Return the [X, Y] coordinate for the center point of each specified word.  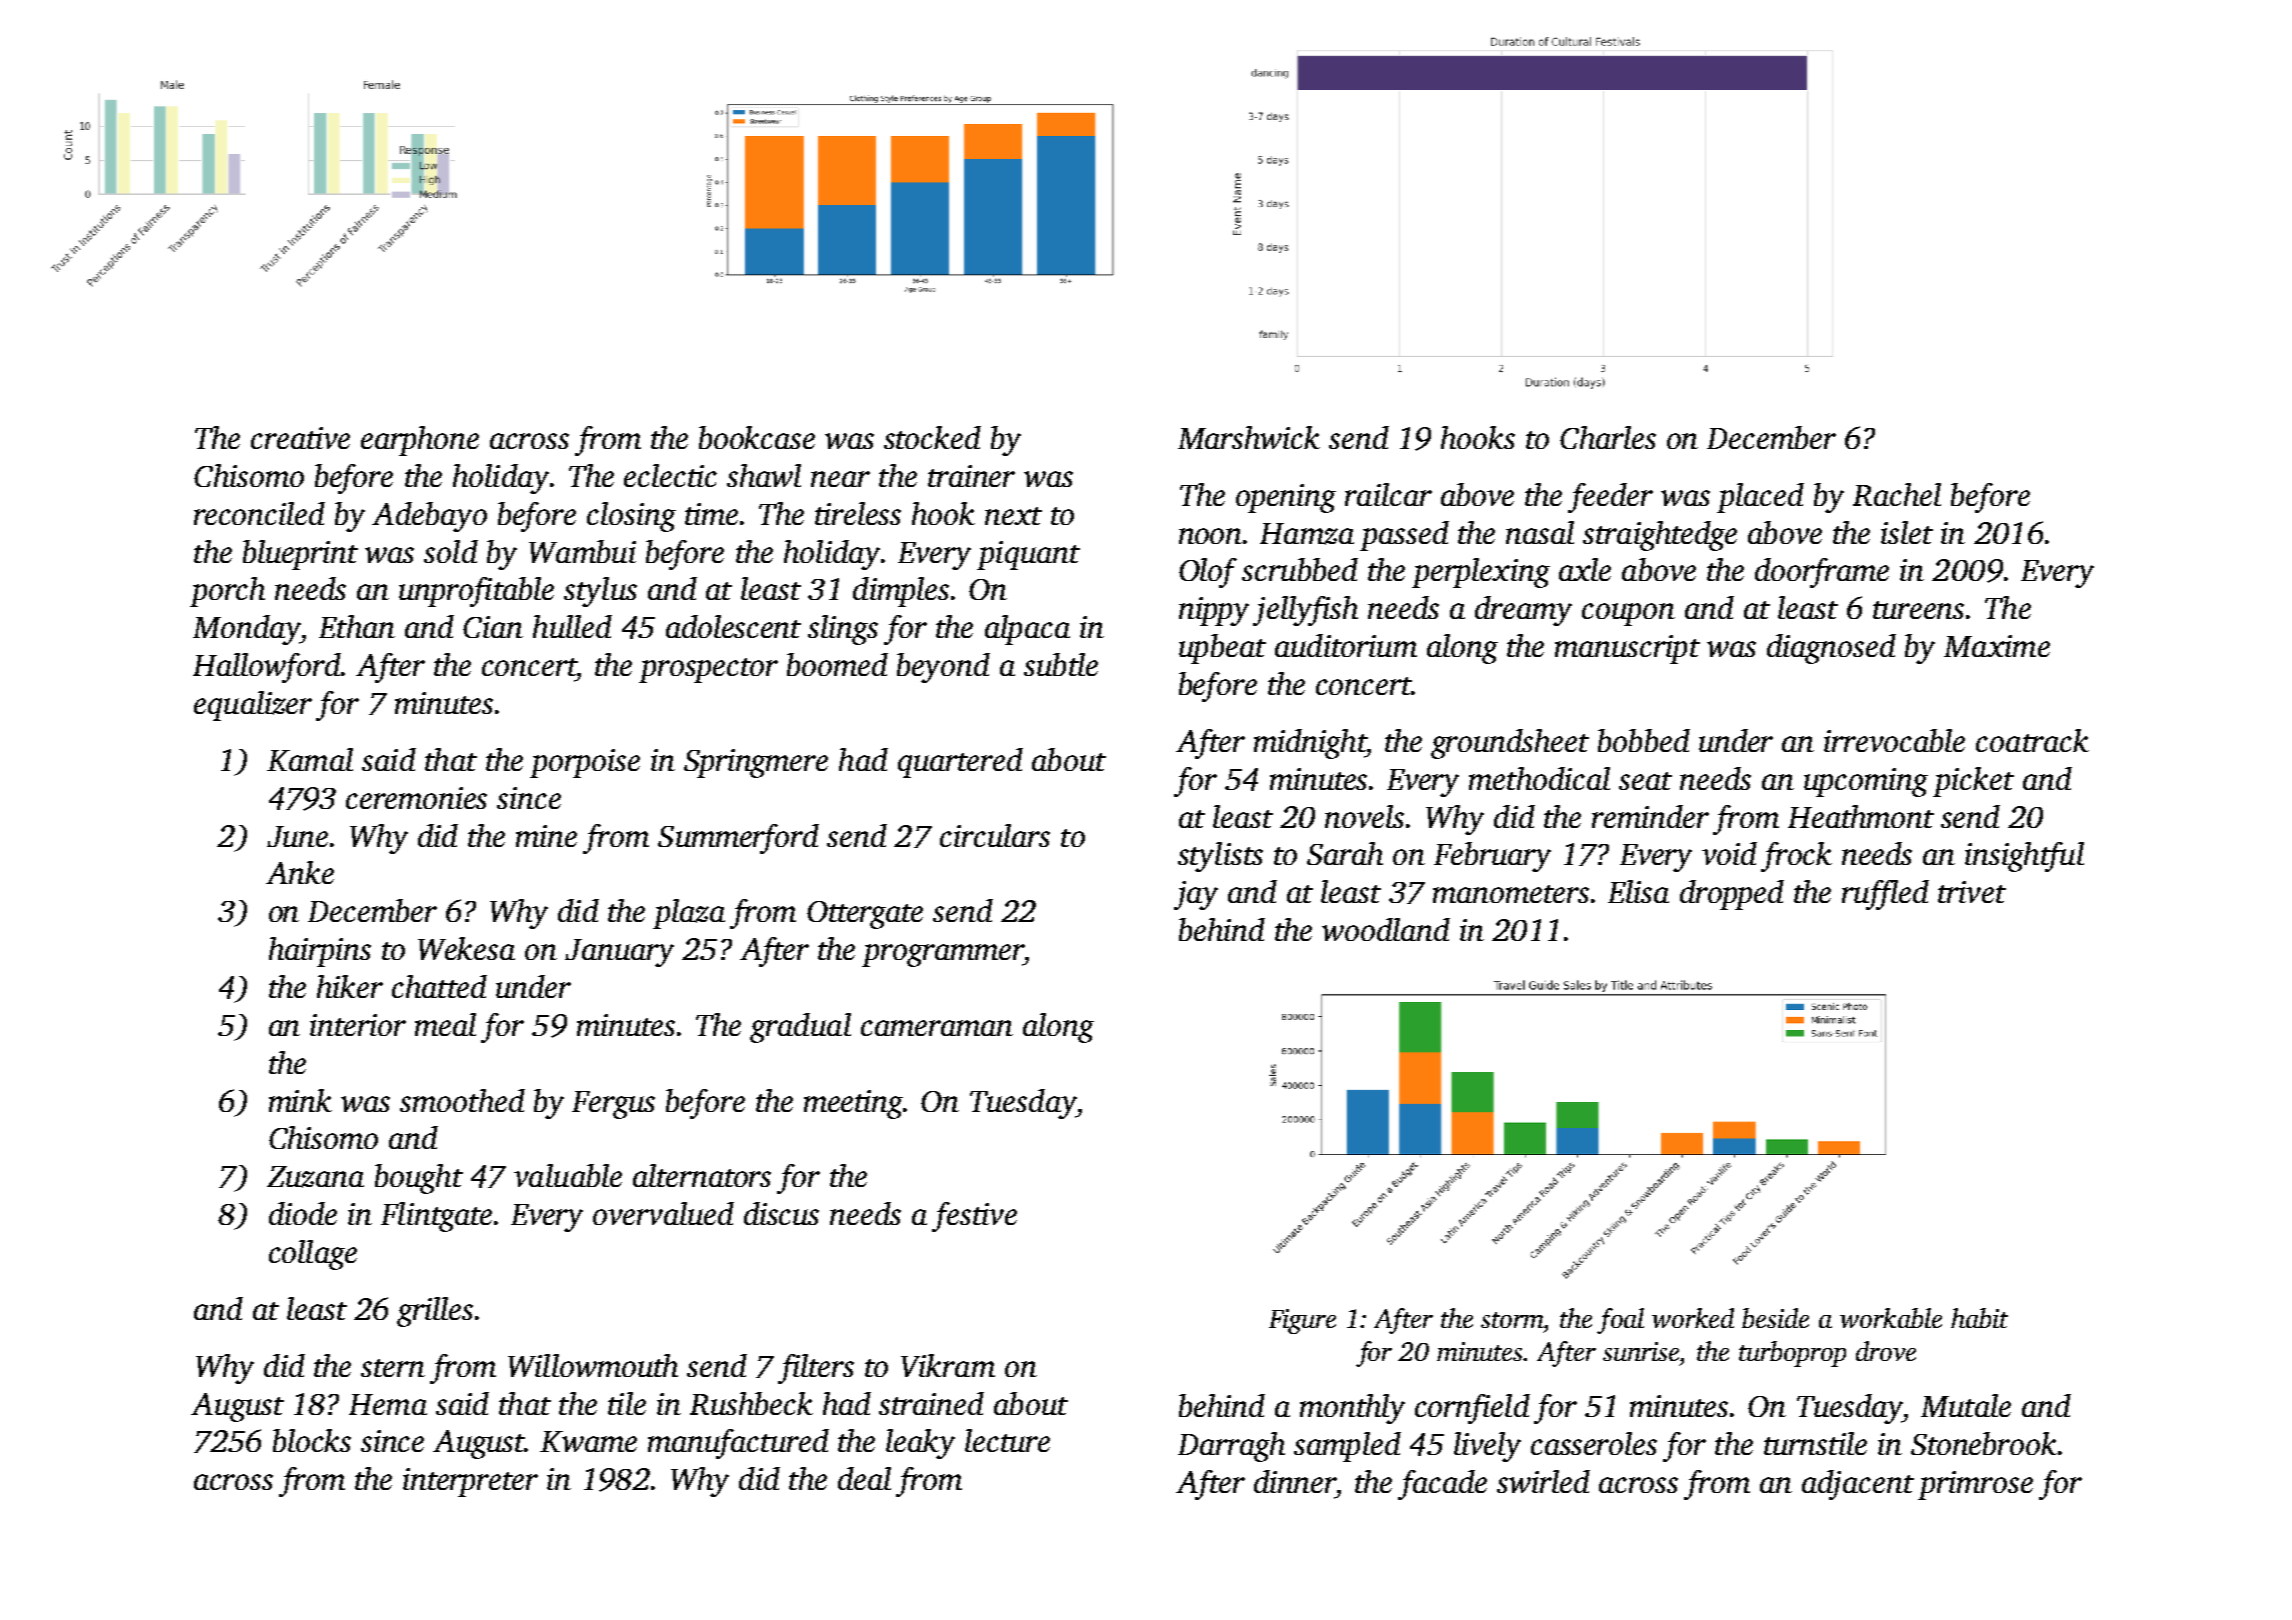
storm [1512, 1320]
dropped [1732, 895]
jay [1196, 895]
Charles [1608, 437]
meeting [854, 1104]
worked [1693, 1318]
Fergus [613, 1105]
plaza [689, 914]
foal [1620, 1321]
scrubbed [1300, 569]
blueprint [300, 555]
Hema [388, 1404]
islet [1907, 532]
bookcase [757, 437]
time [711, 514]
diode [303, 1213]
